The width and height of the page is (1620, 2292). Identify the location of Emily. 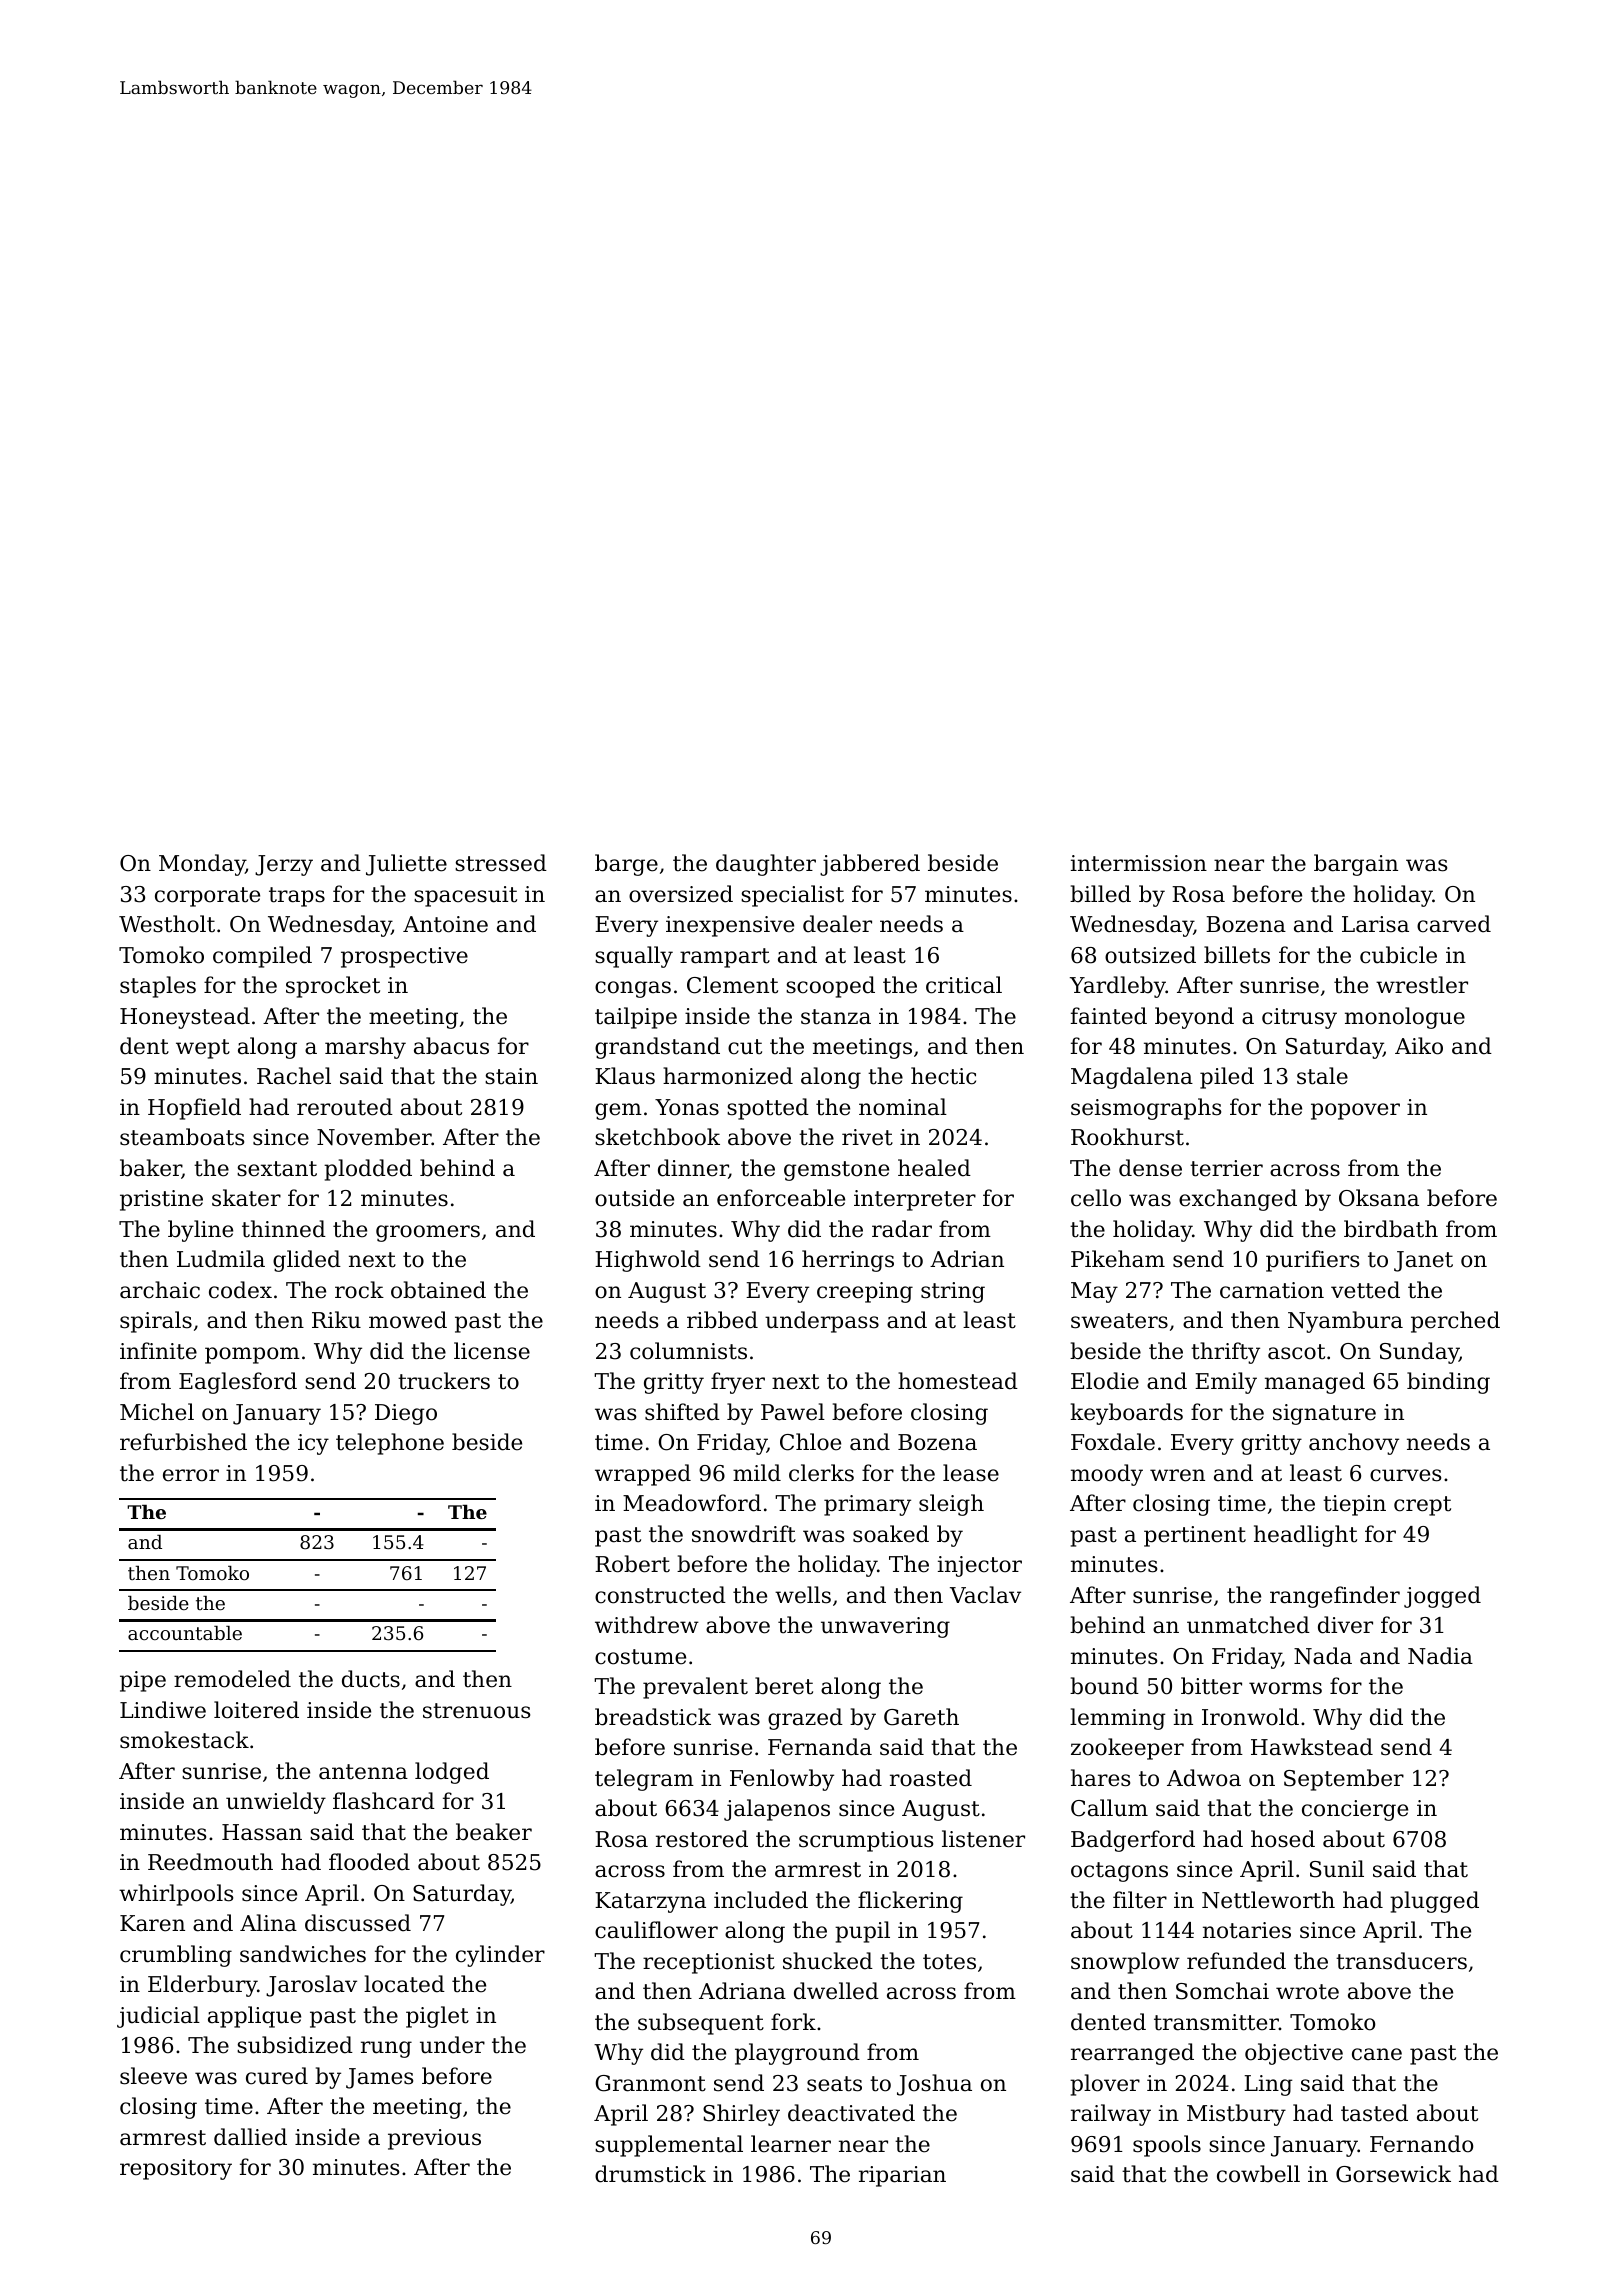
(1226, 1383).
